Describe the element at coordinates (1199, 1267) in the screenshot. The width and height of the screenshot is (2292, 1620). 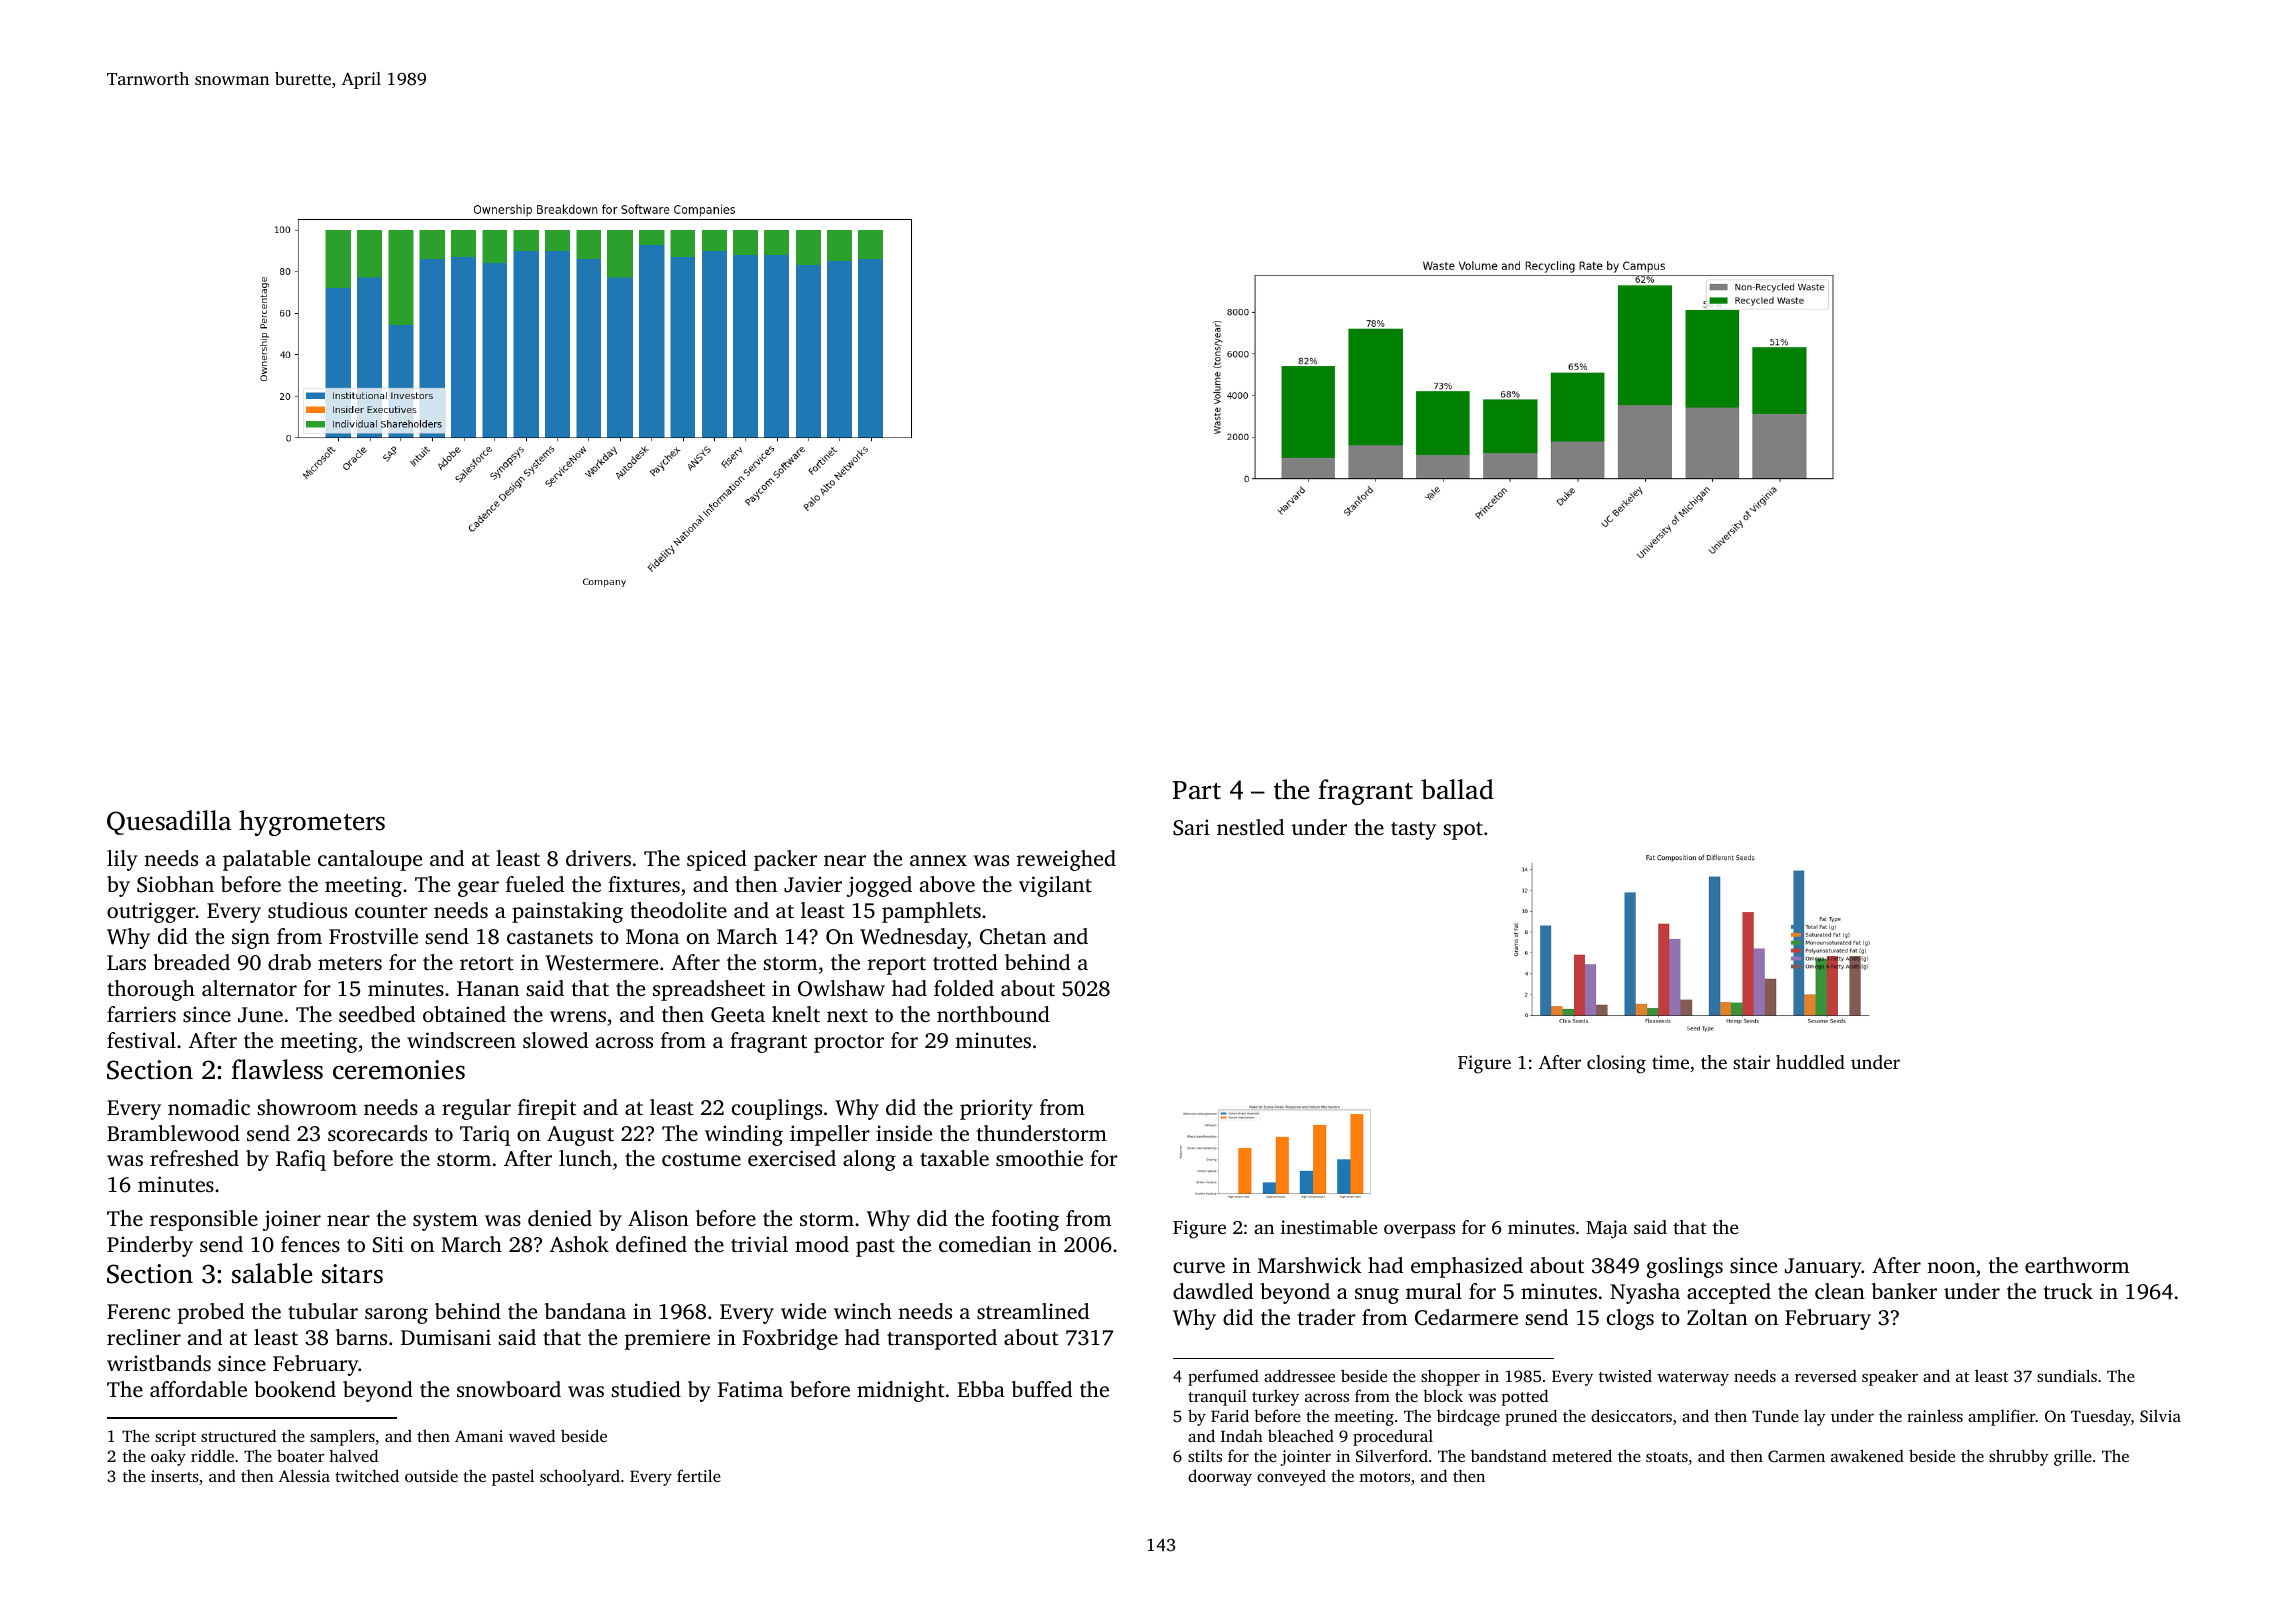
I see `curve` at that location.
